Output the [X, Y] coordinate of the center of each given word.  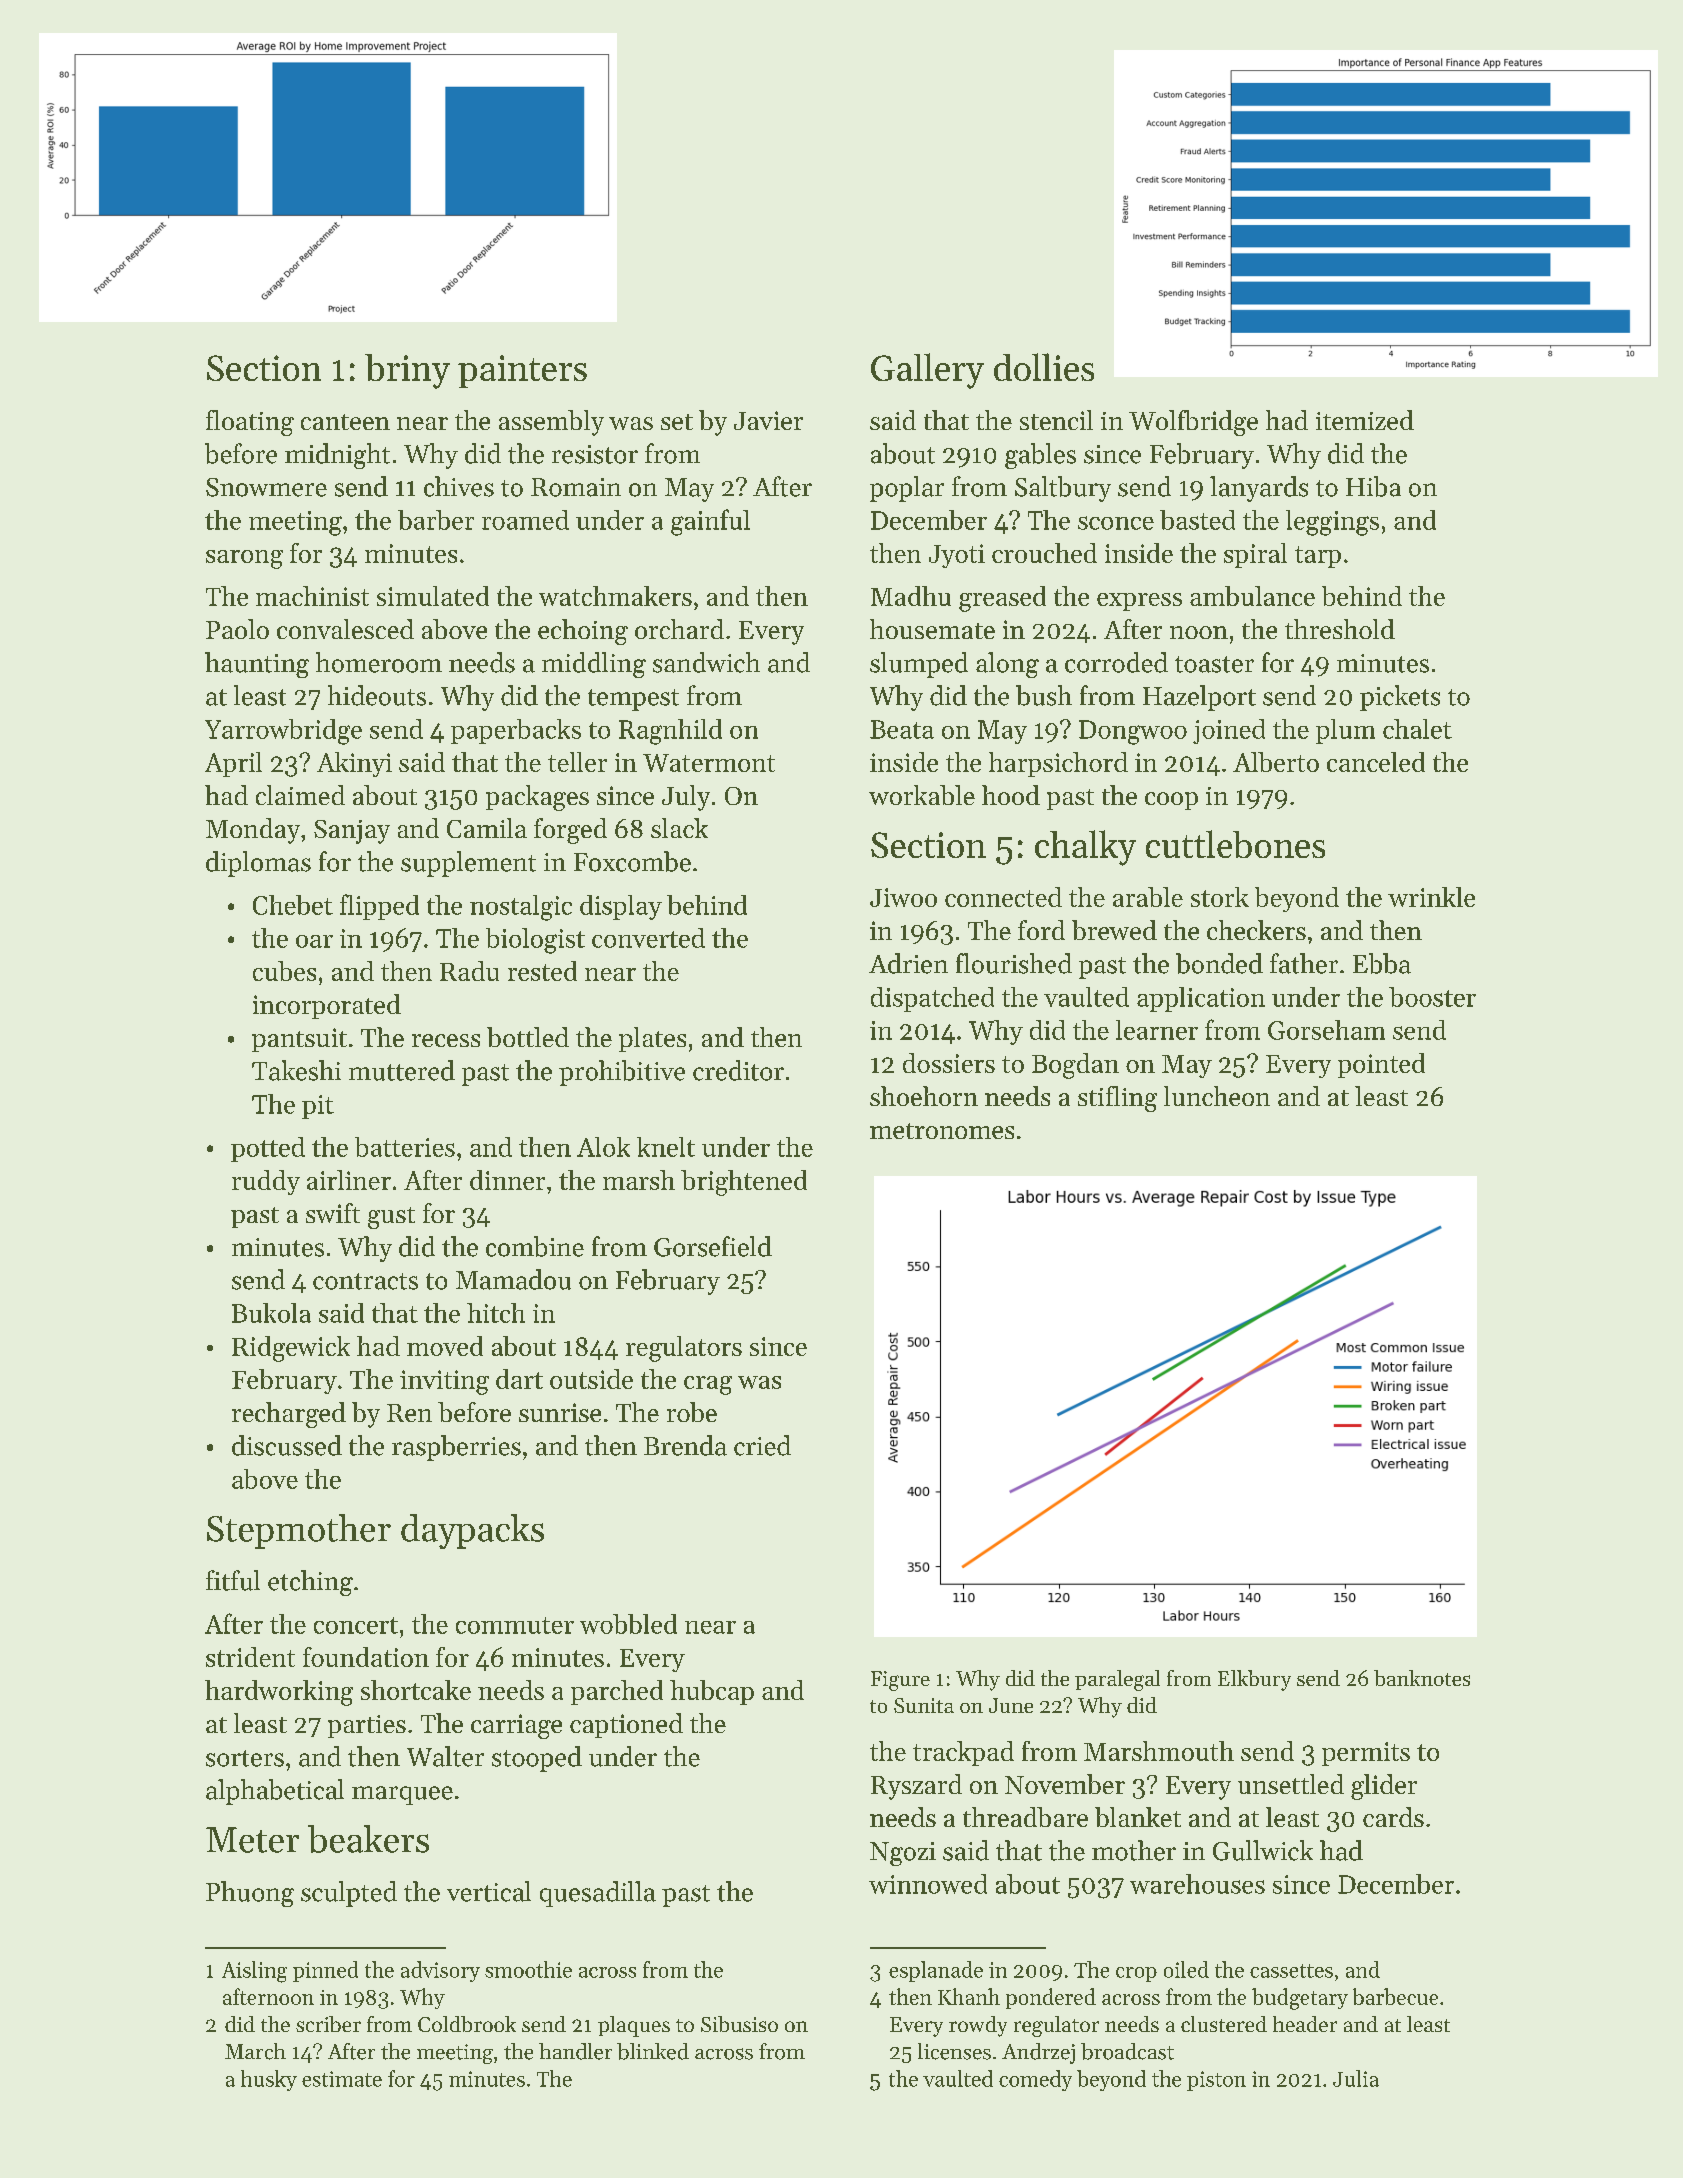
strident [250, 1657]
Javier [768, 420]
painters [522, 371]
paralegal [1117, 1680]
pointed [1381, 1065]
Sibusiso [739, 2024]
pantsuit [299, 1040]
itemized [1365, 420]
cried [762, 1445]
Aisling [254, 1972]
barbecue [1395, 1996]
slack [679, 828]
